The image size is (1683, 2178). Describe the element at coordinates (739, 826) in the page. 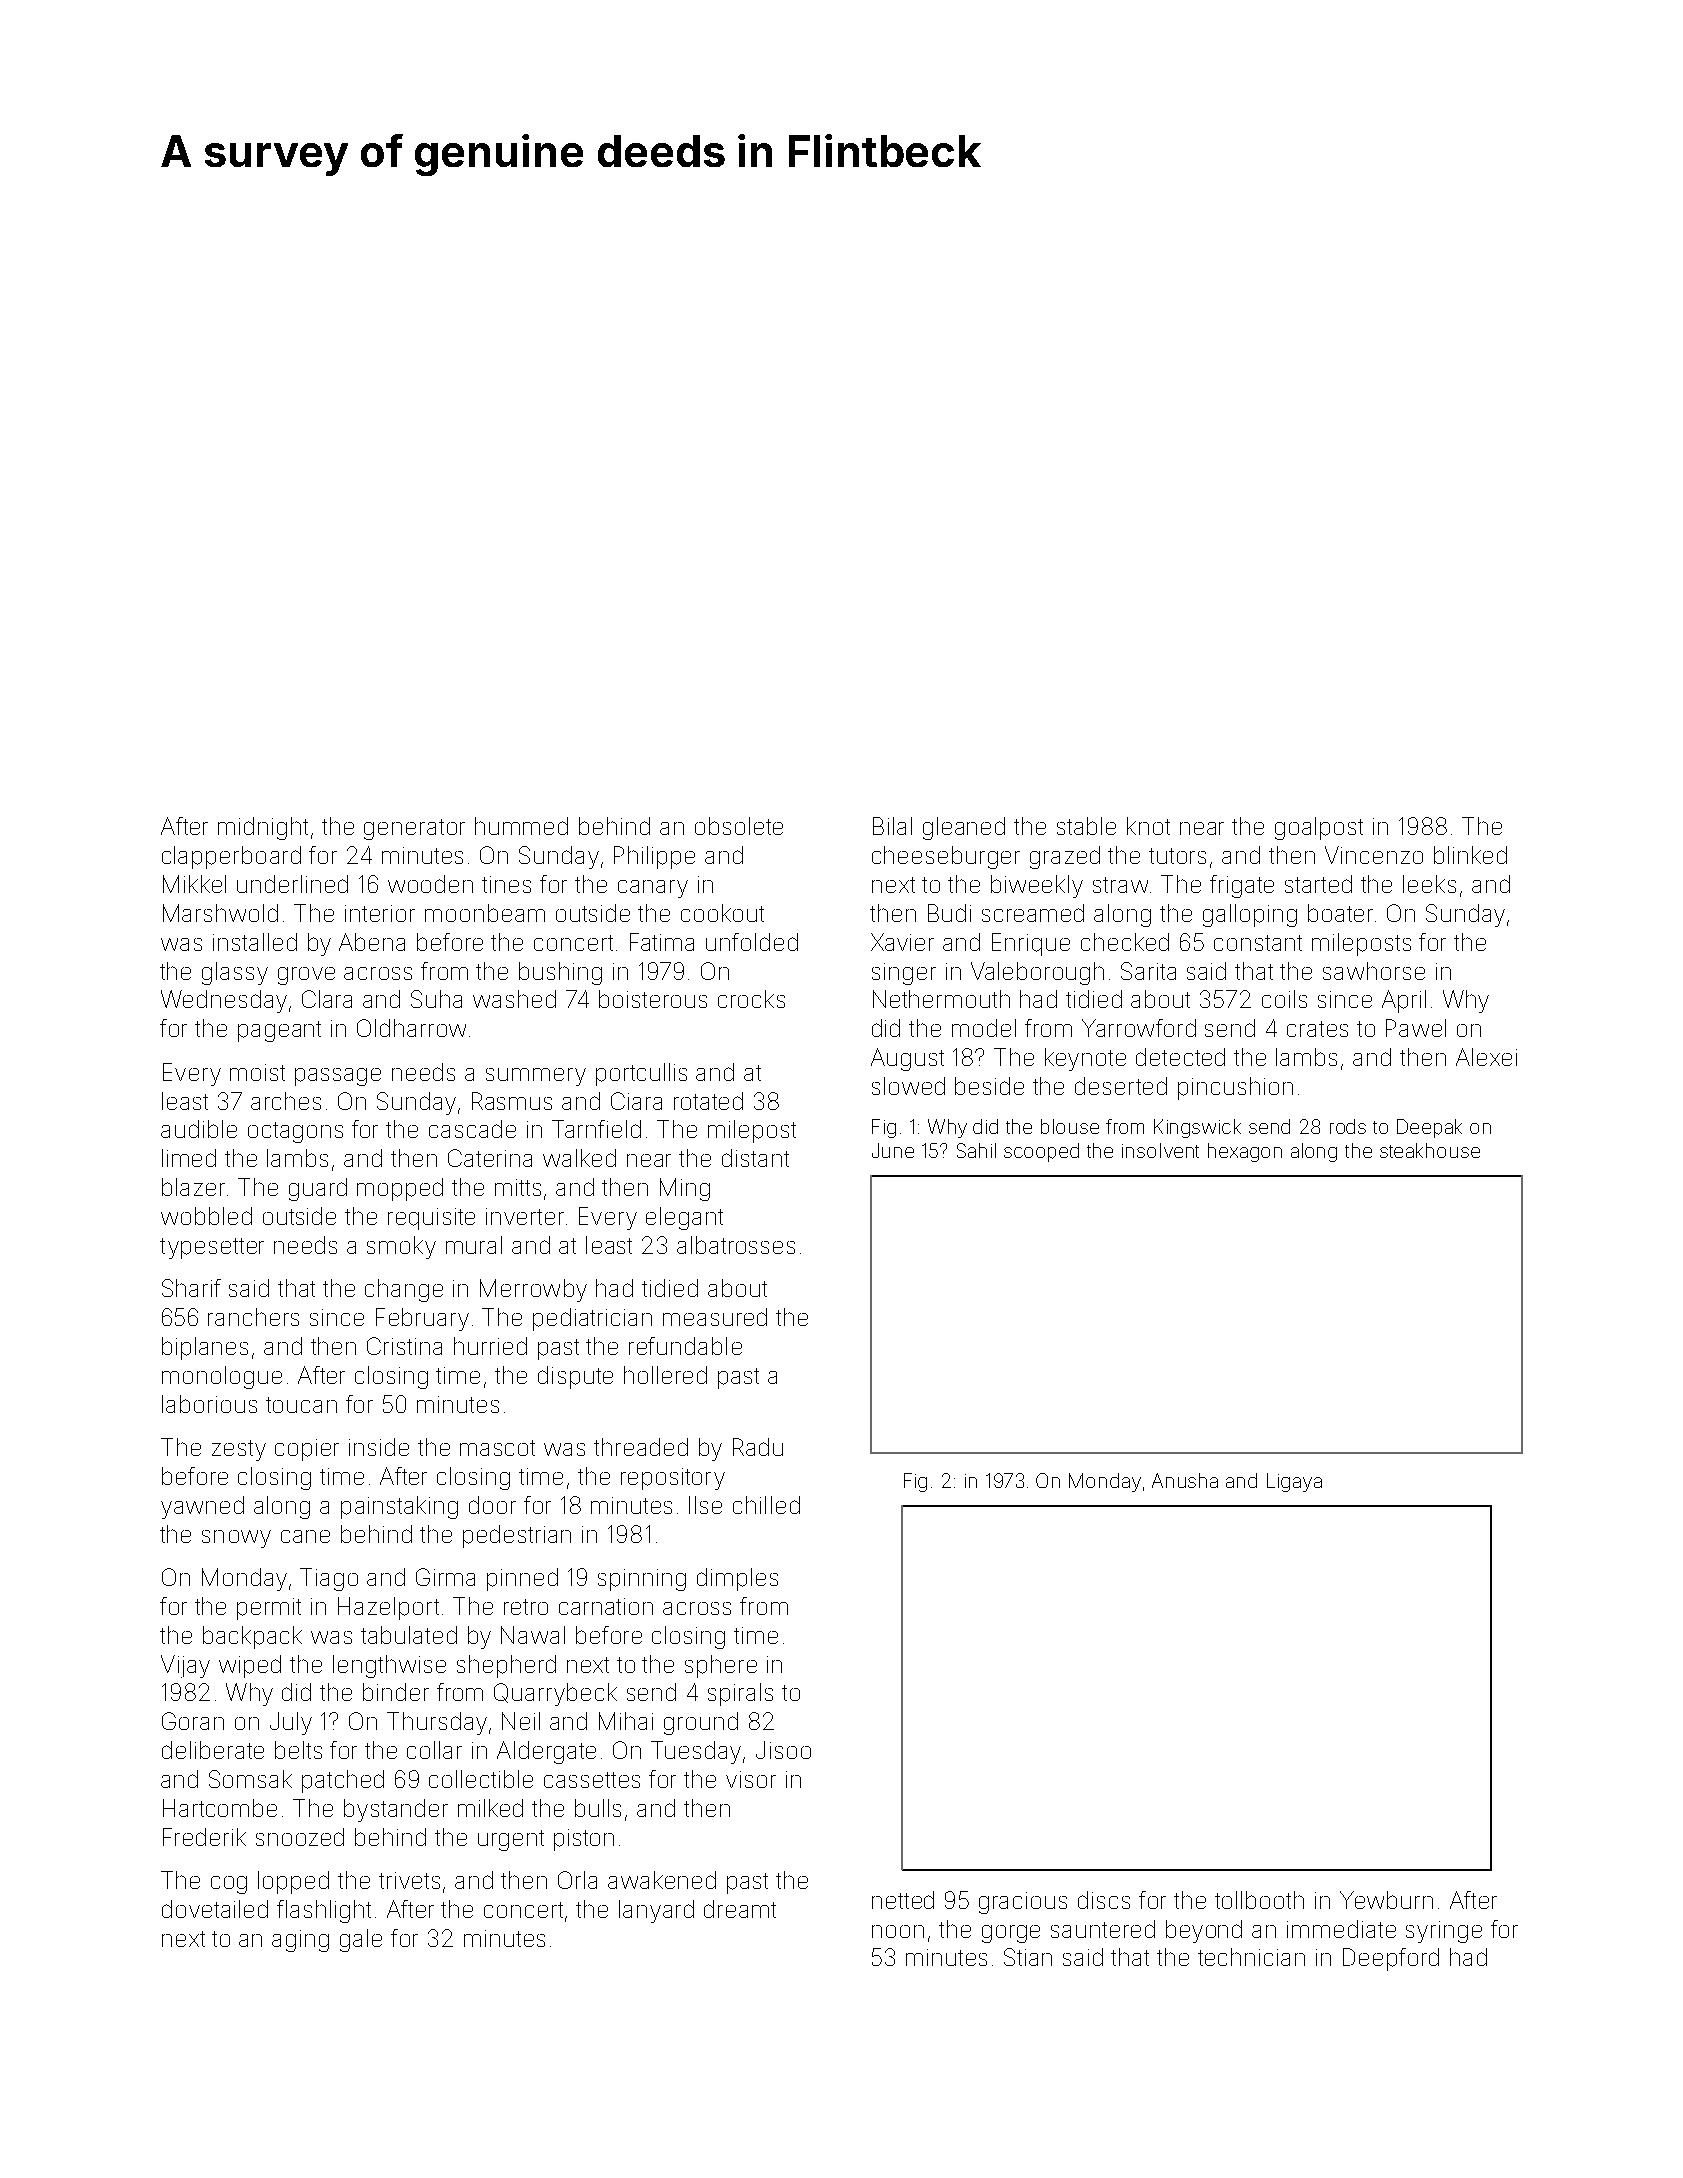

I see `obsolete` at that location.
